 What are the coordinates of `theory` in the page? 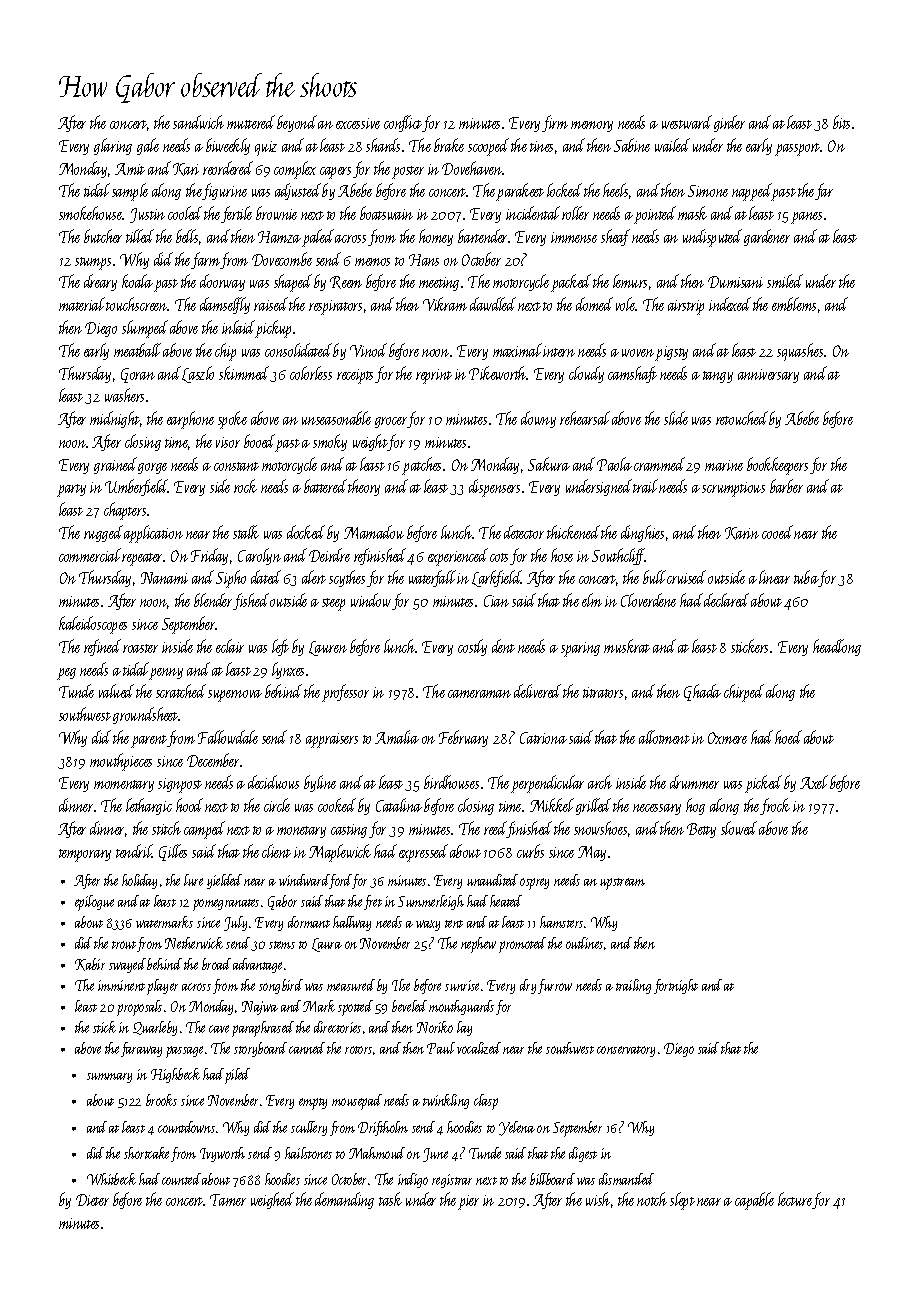 It's located at (364, 487).
